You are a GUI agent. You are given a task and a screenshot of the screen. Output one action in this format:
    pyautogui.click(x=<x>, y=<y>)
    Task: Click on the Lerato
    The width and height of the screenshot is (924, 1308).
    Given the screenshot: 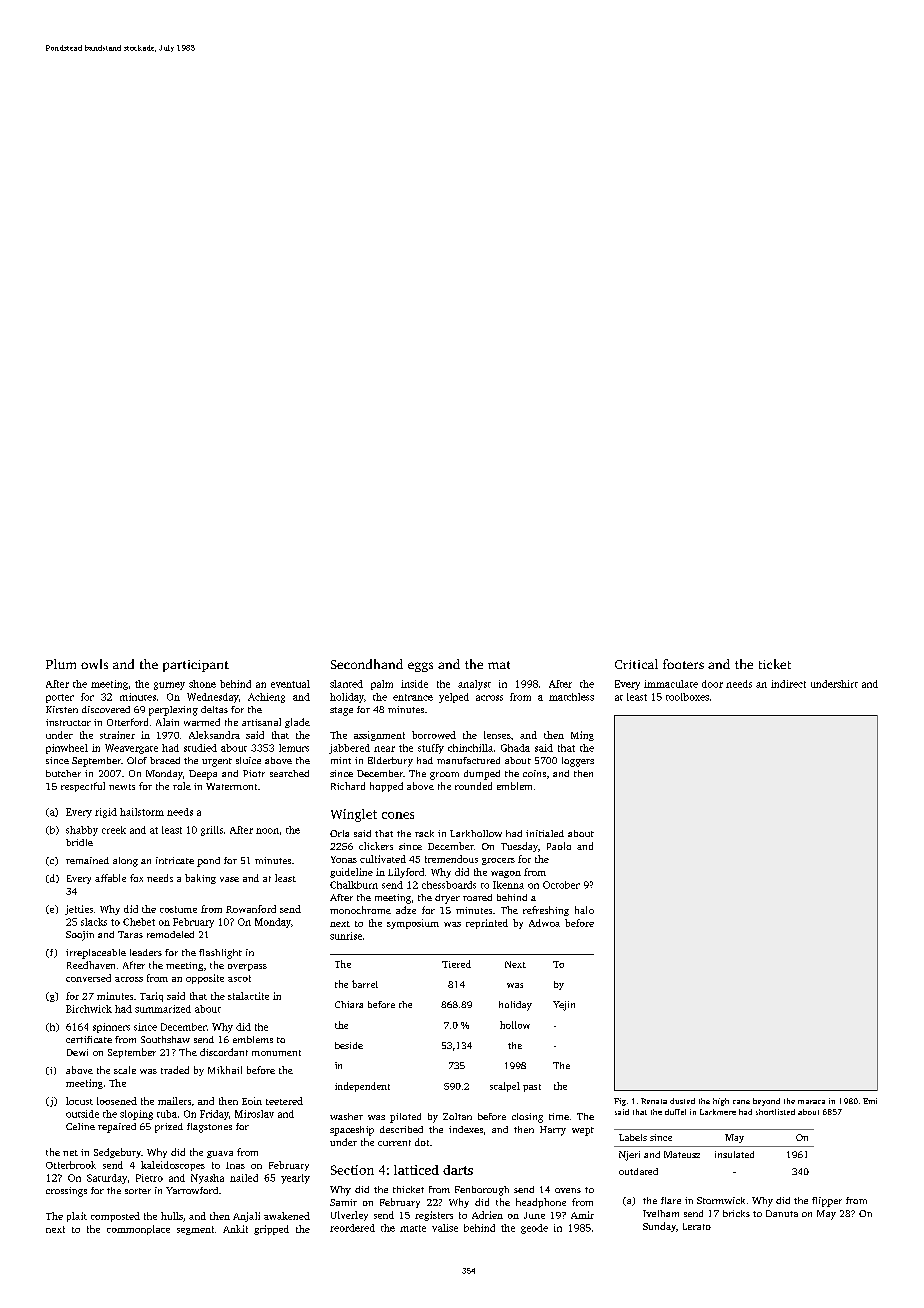 What is the action you would take?
    pyautogui.click(x=697, y=1226)
